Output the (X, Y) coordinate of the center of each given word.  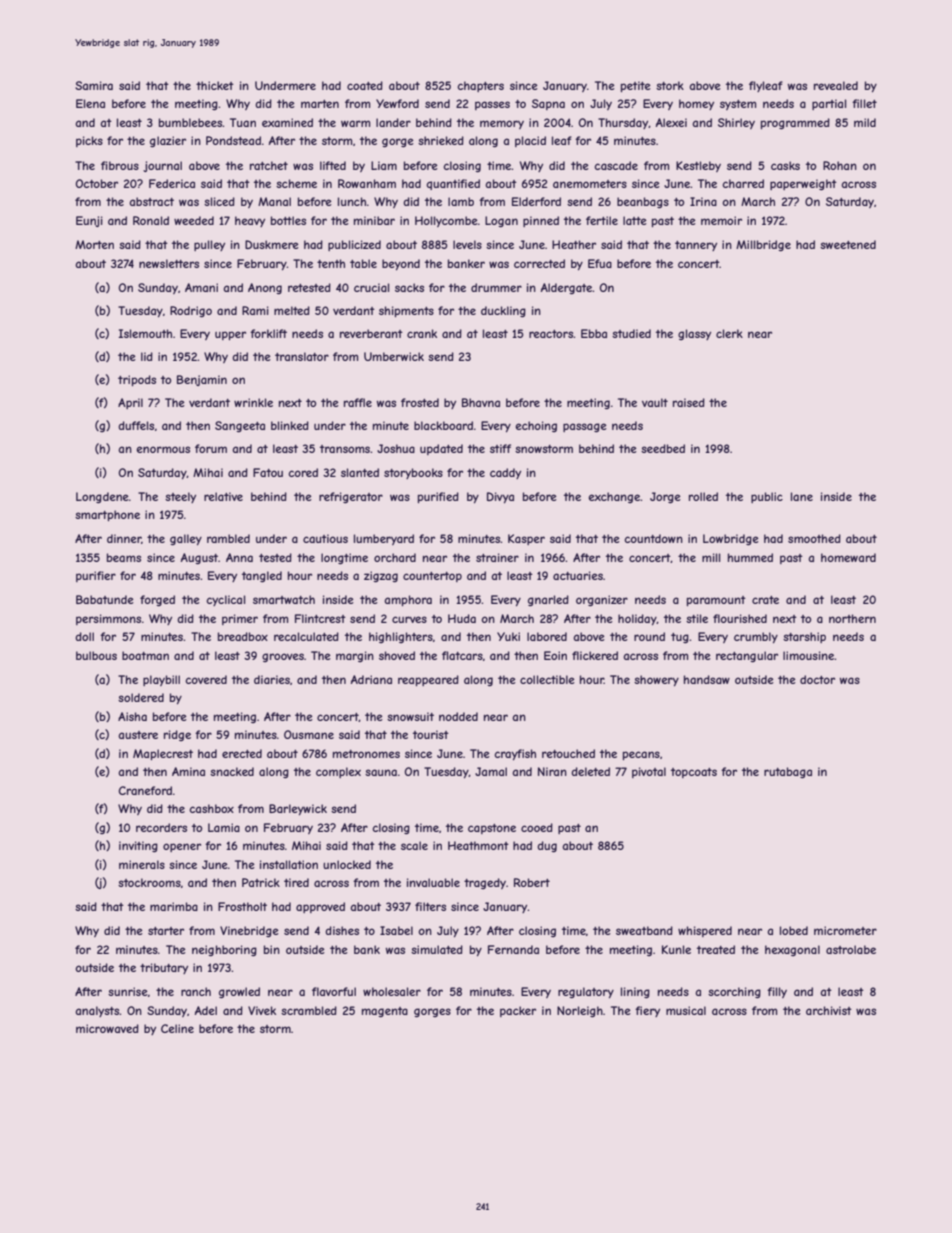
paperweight (803, 184)
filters (430, 906)
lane (802, 496)
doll (84, 636)
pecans (641, 755)
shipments (406, 311)
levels (467, 244)
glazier (168, 141)
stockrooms (149, 882)
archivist (829, 1010)
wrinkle (253, 402)
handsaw (707, 679)
